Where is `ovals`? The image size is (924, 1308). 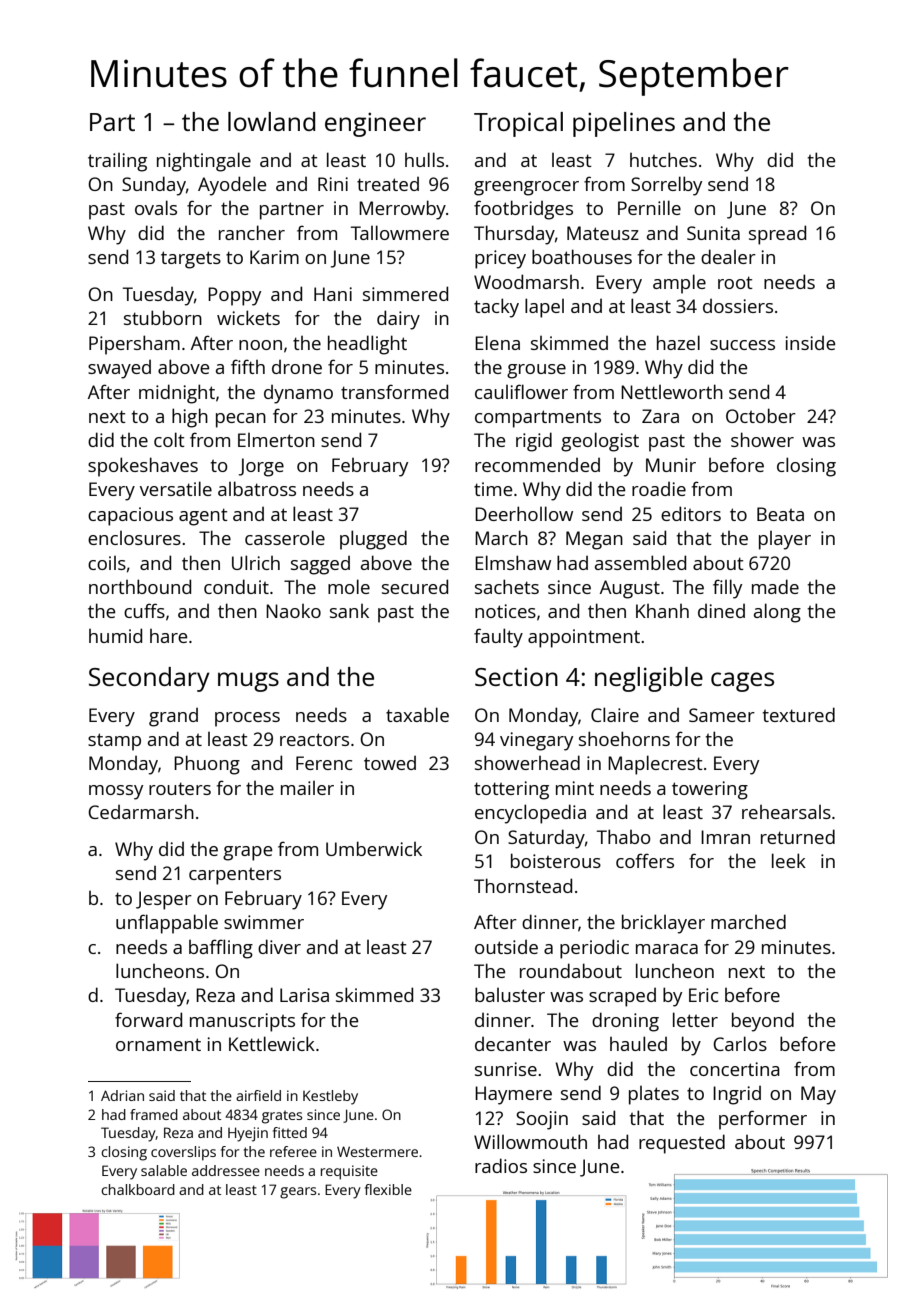
ovals is located at coordinates (156, 207).
